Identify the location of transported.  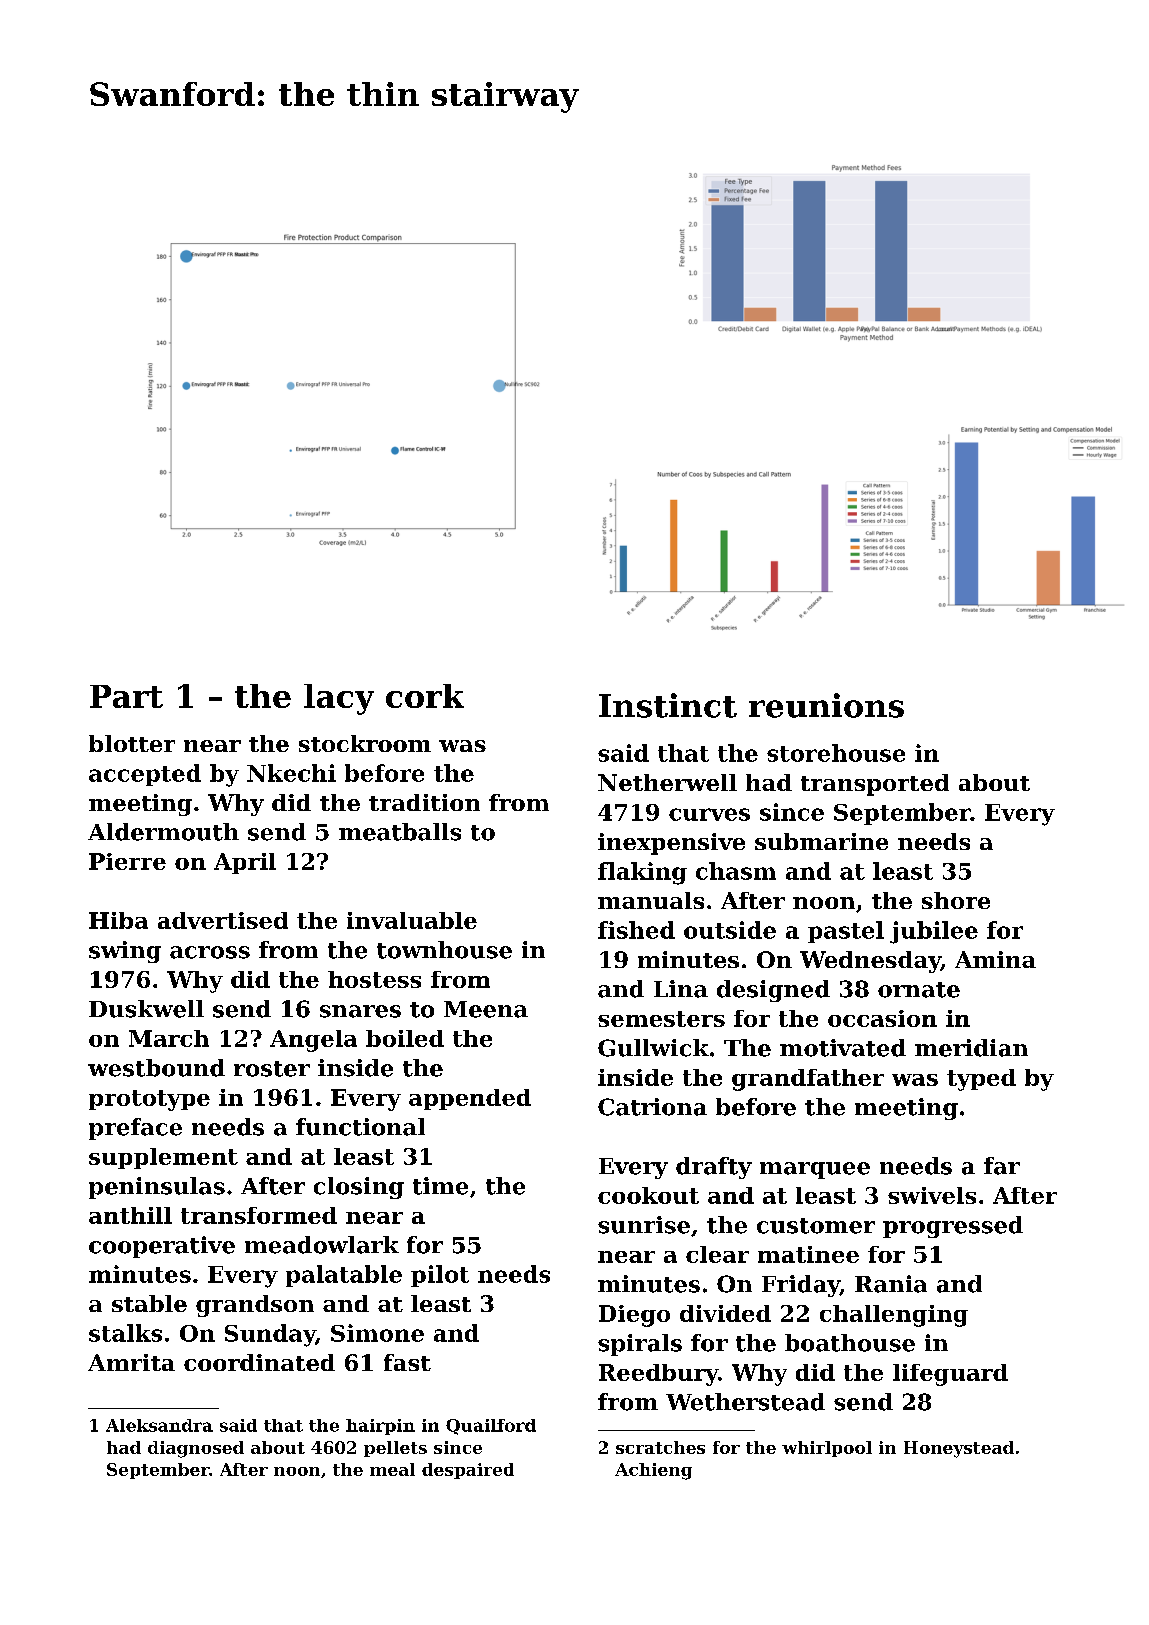
(875, 785).
